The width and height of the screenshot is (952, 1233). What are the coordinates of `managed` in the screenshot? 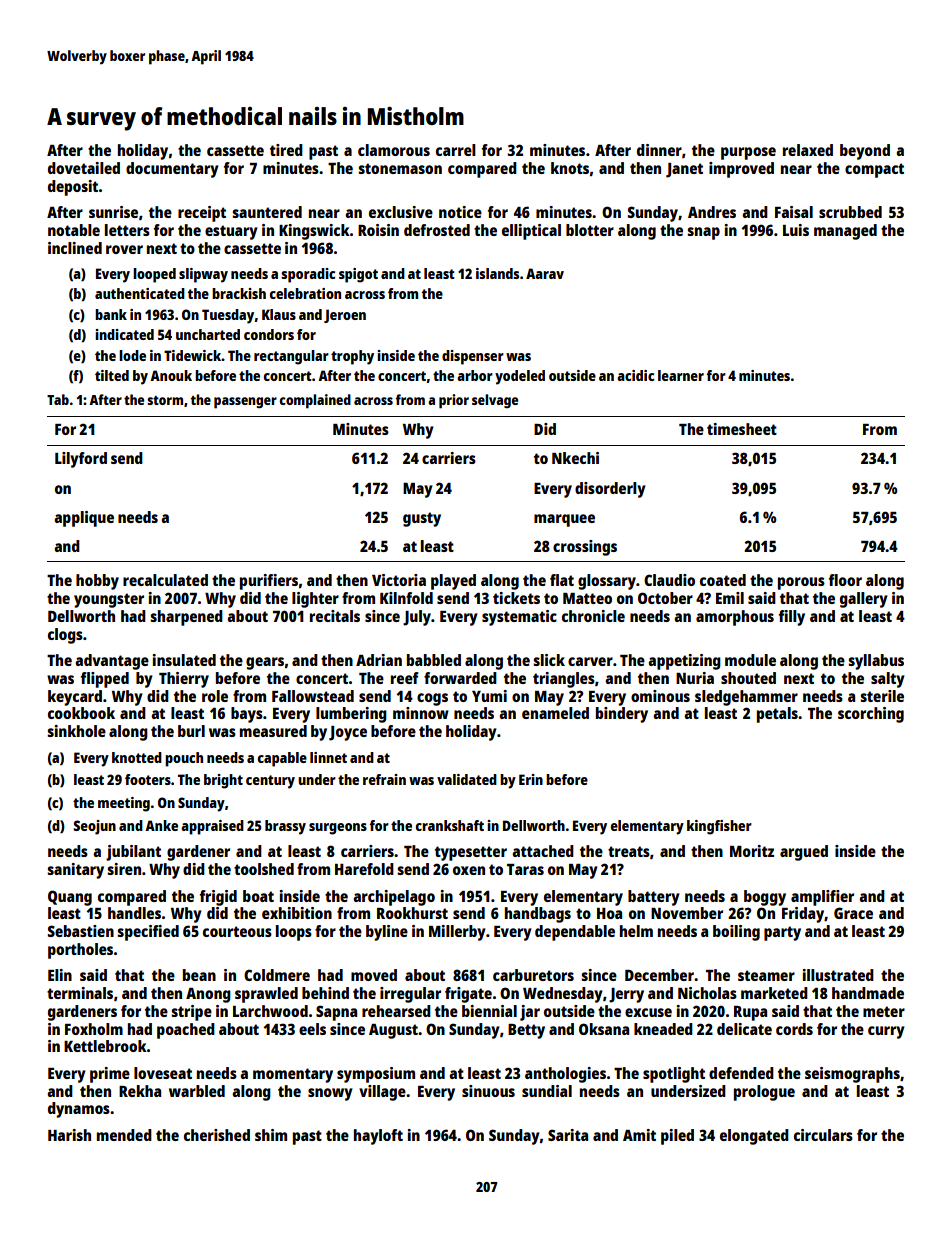 It's located at (845, 232).
